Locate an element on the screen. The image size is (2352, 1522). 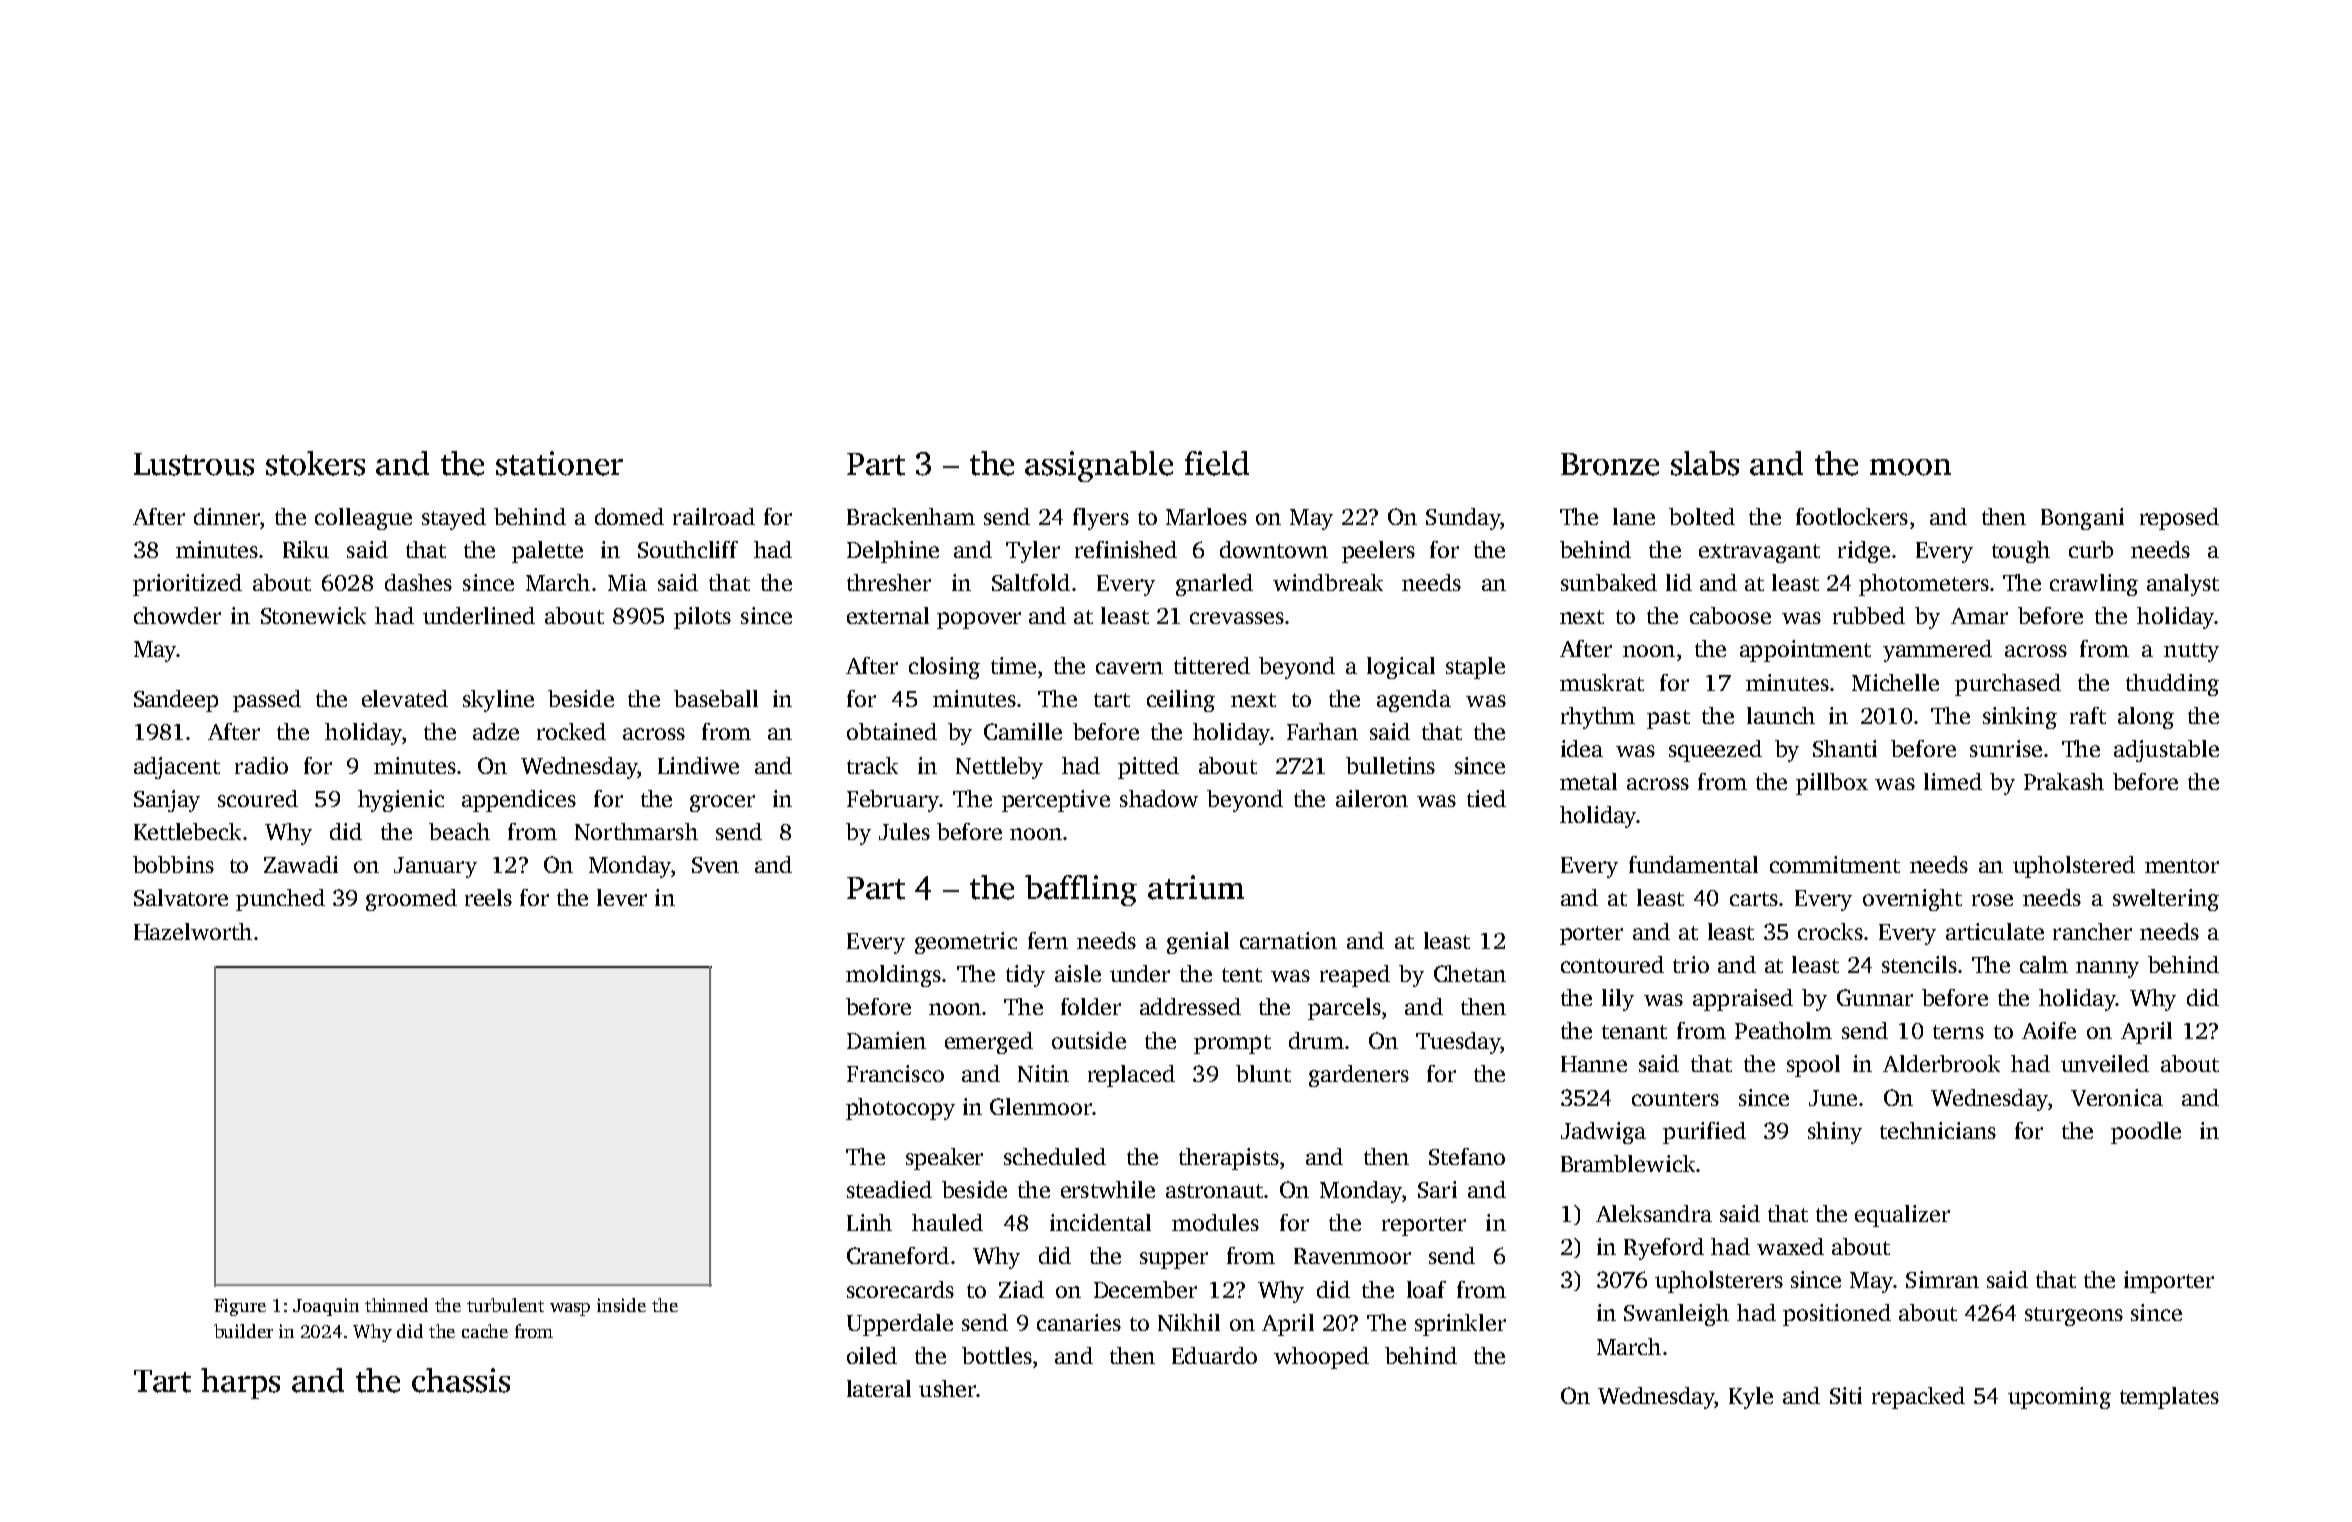
cache is located at coordinates (485, 1331).
